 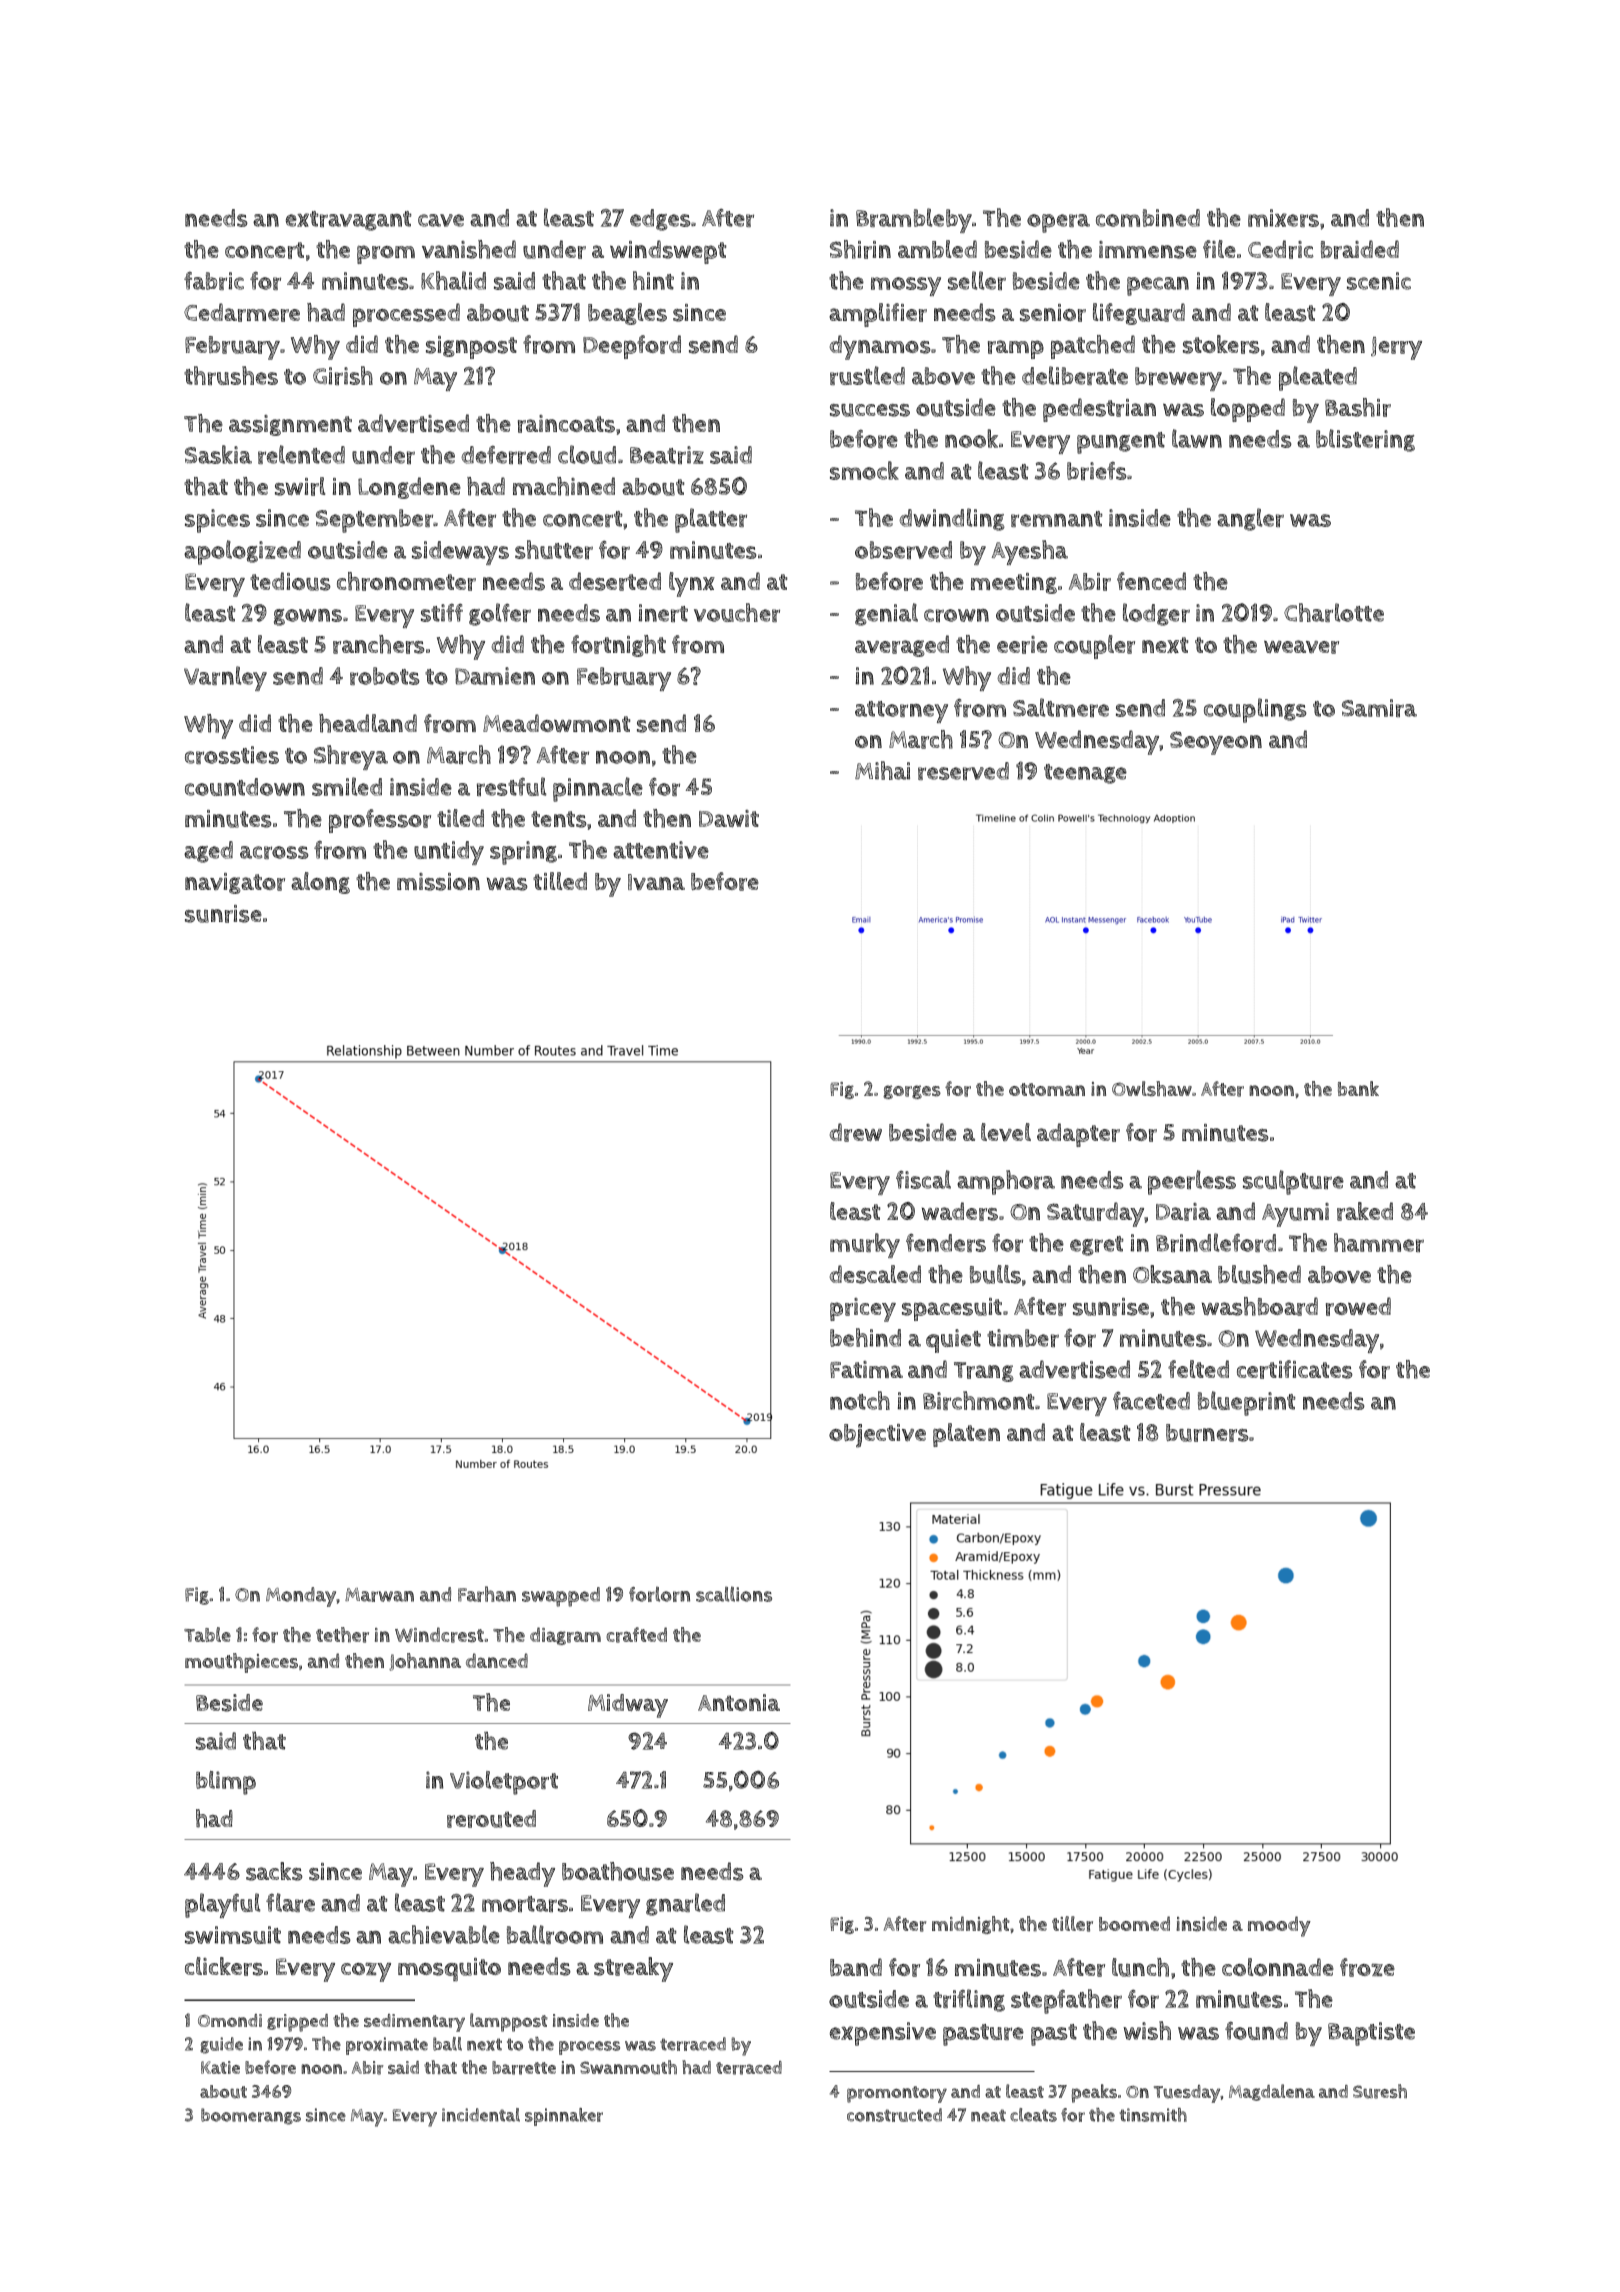 What do you see at coordinates (441, 220) in the screenshot?
I see `cave` at bounding box center [441, 220].
